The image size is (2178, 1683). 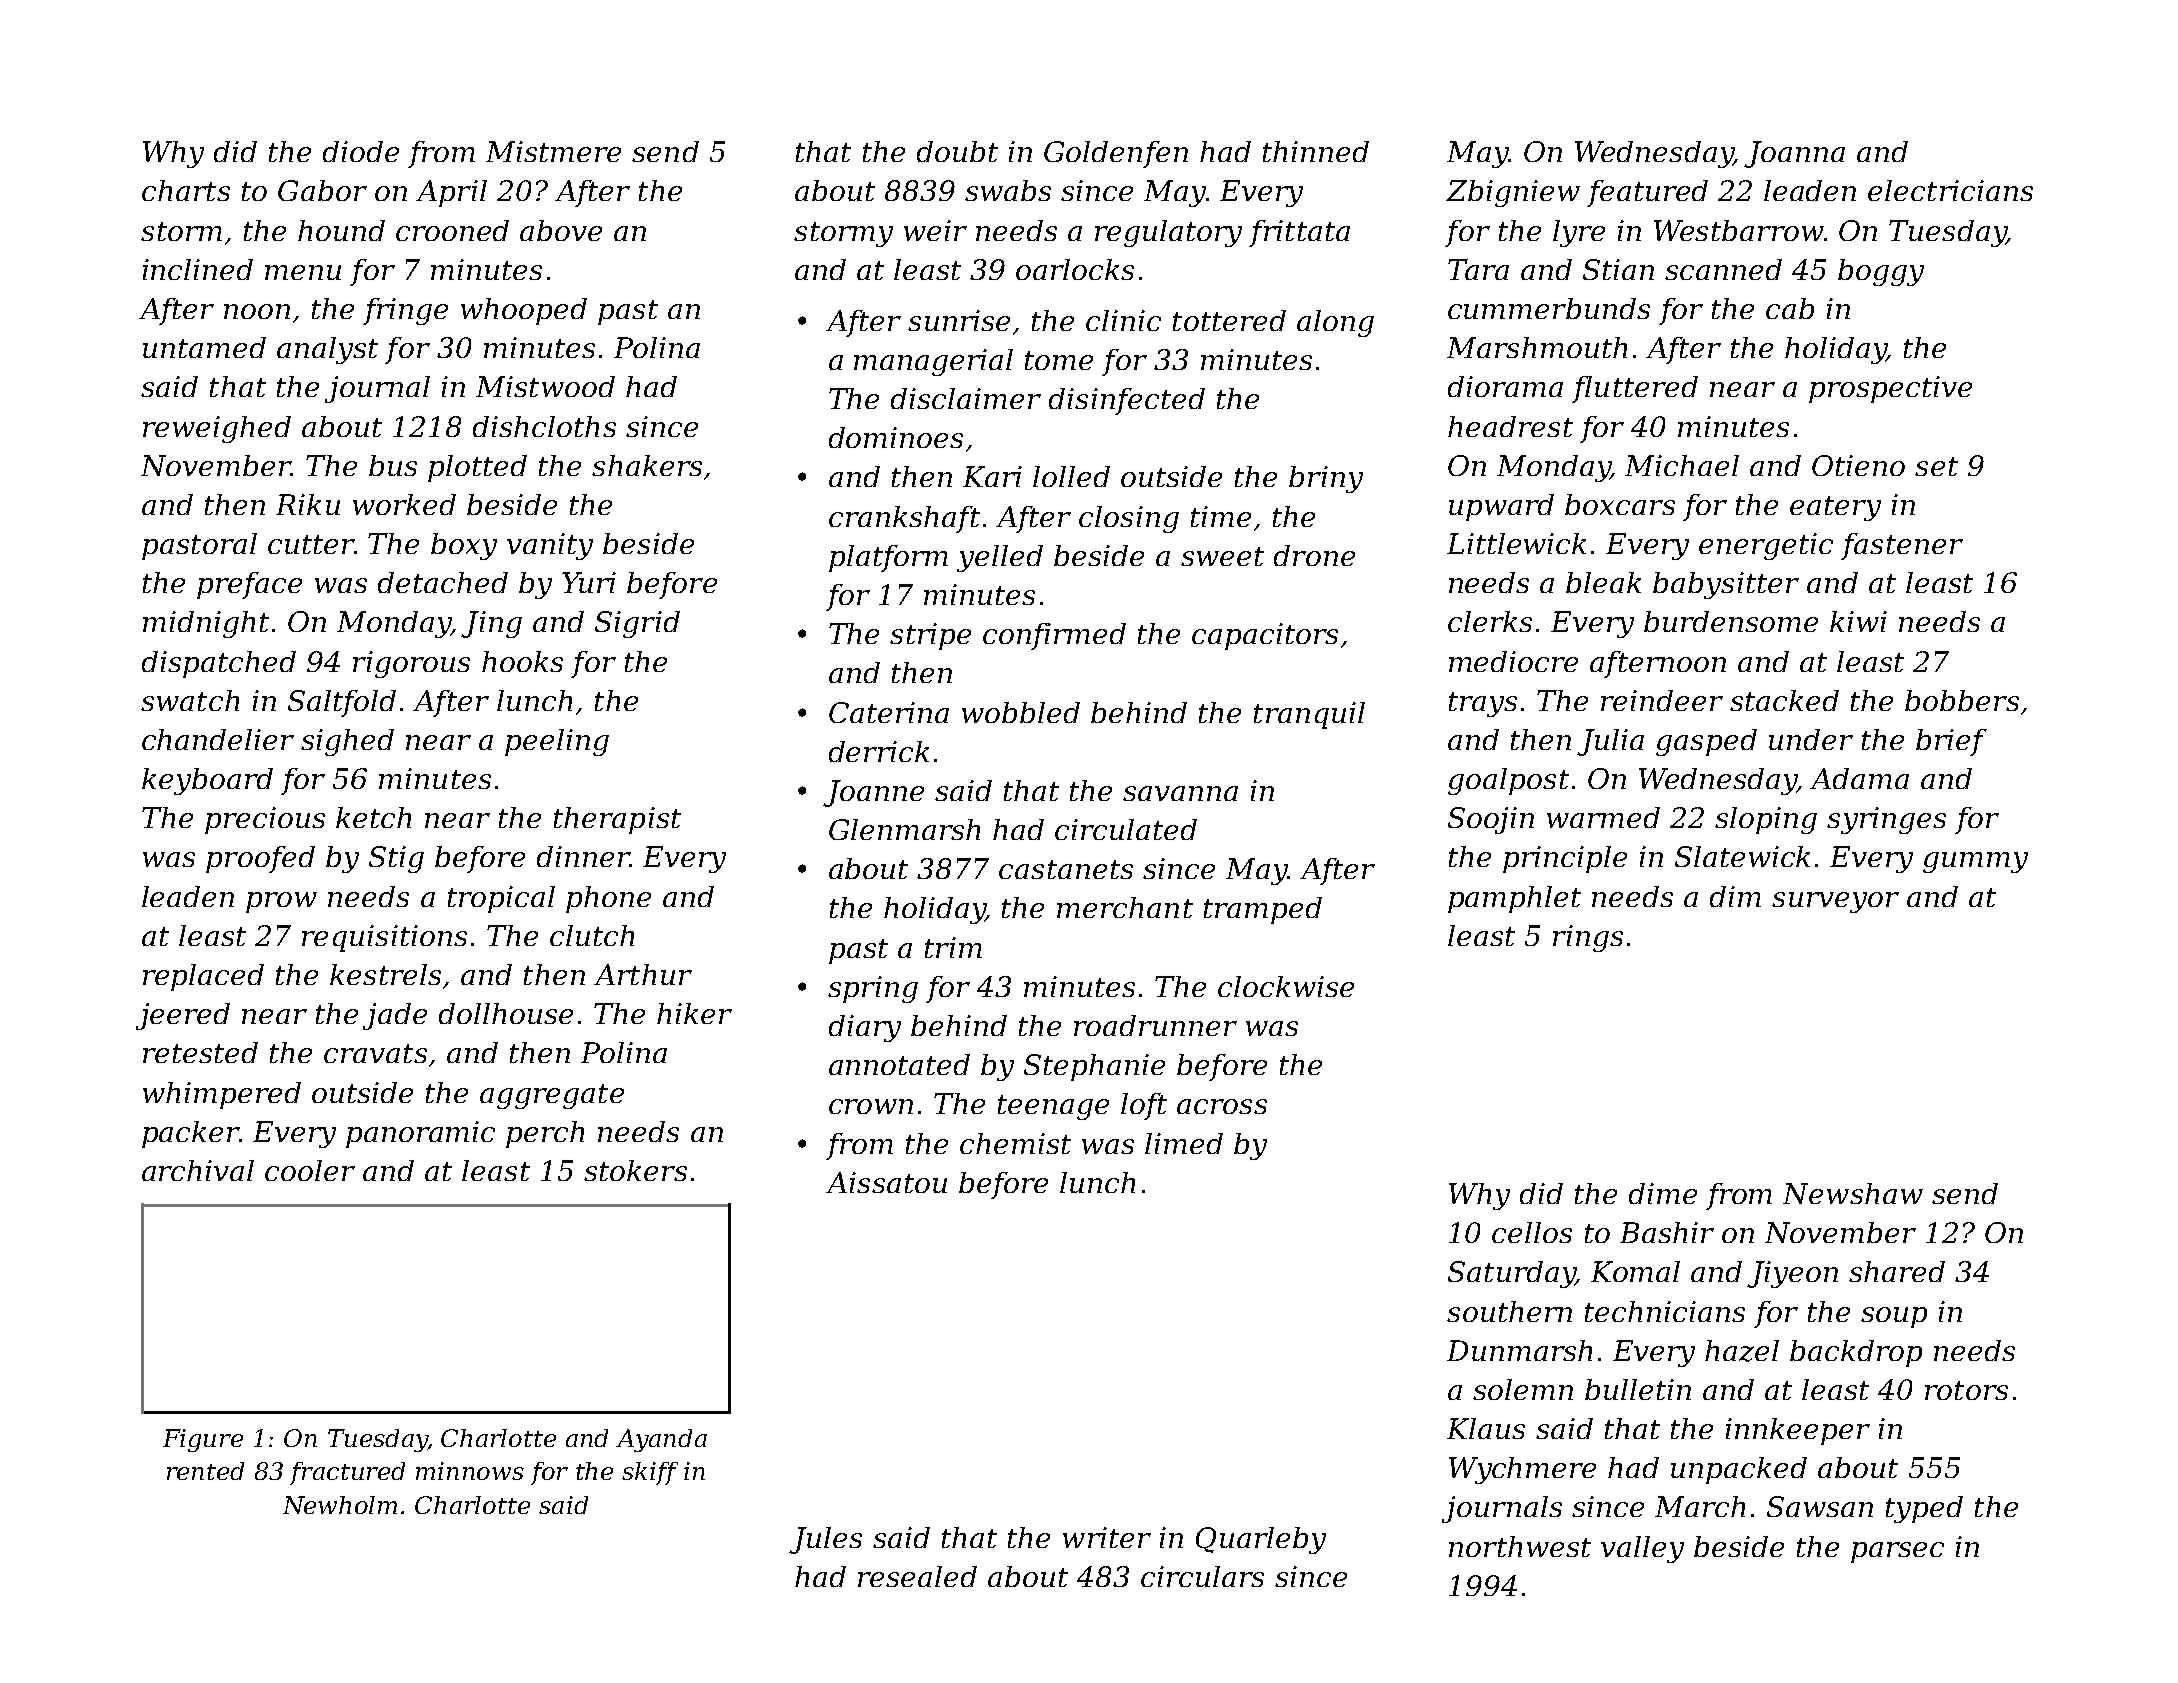 I want to click on oarlocks, so click(x=1075, y=269).
